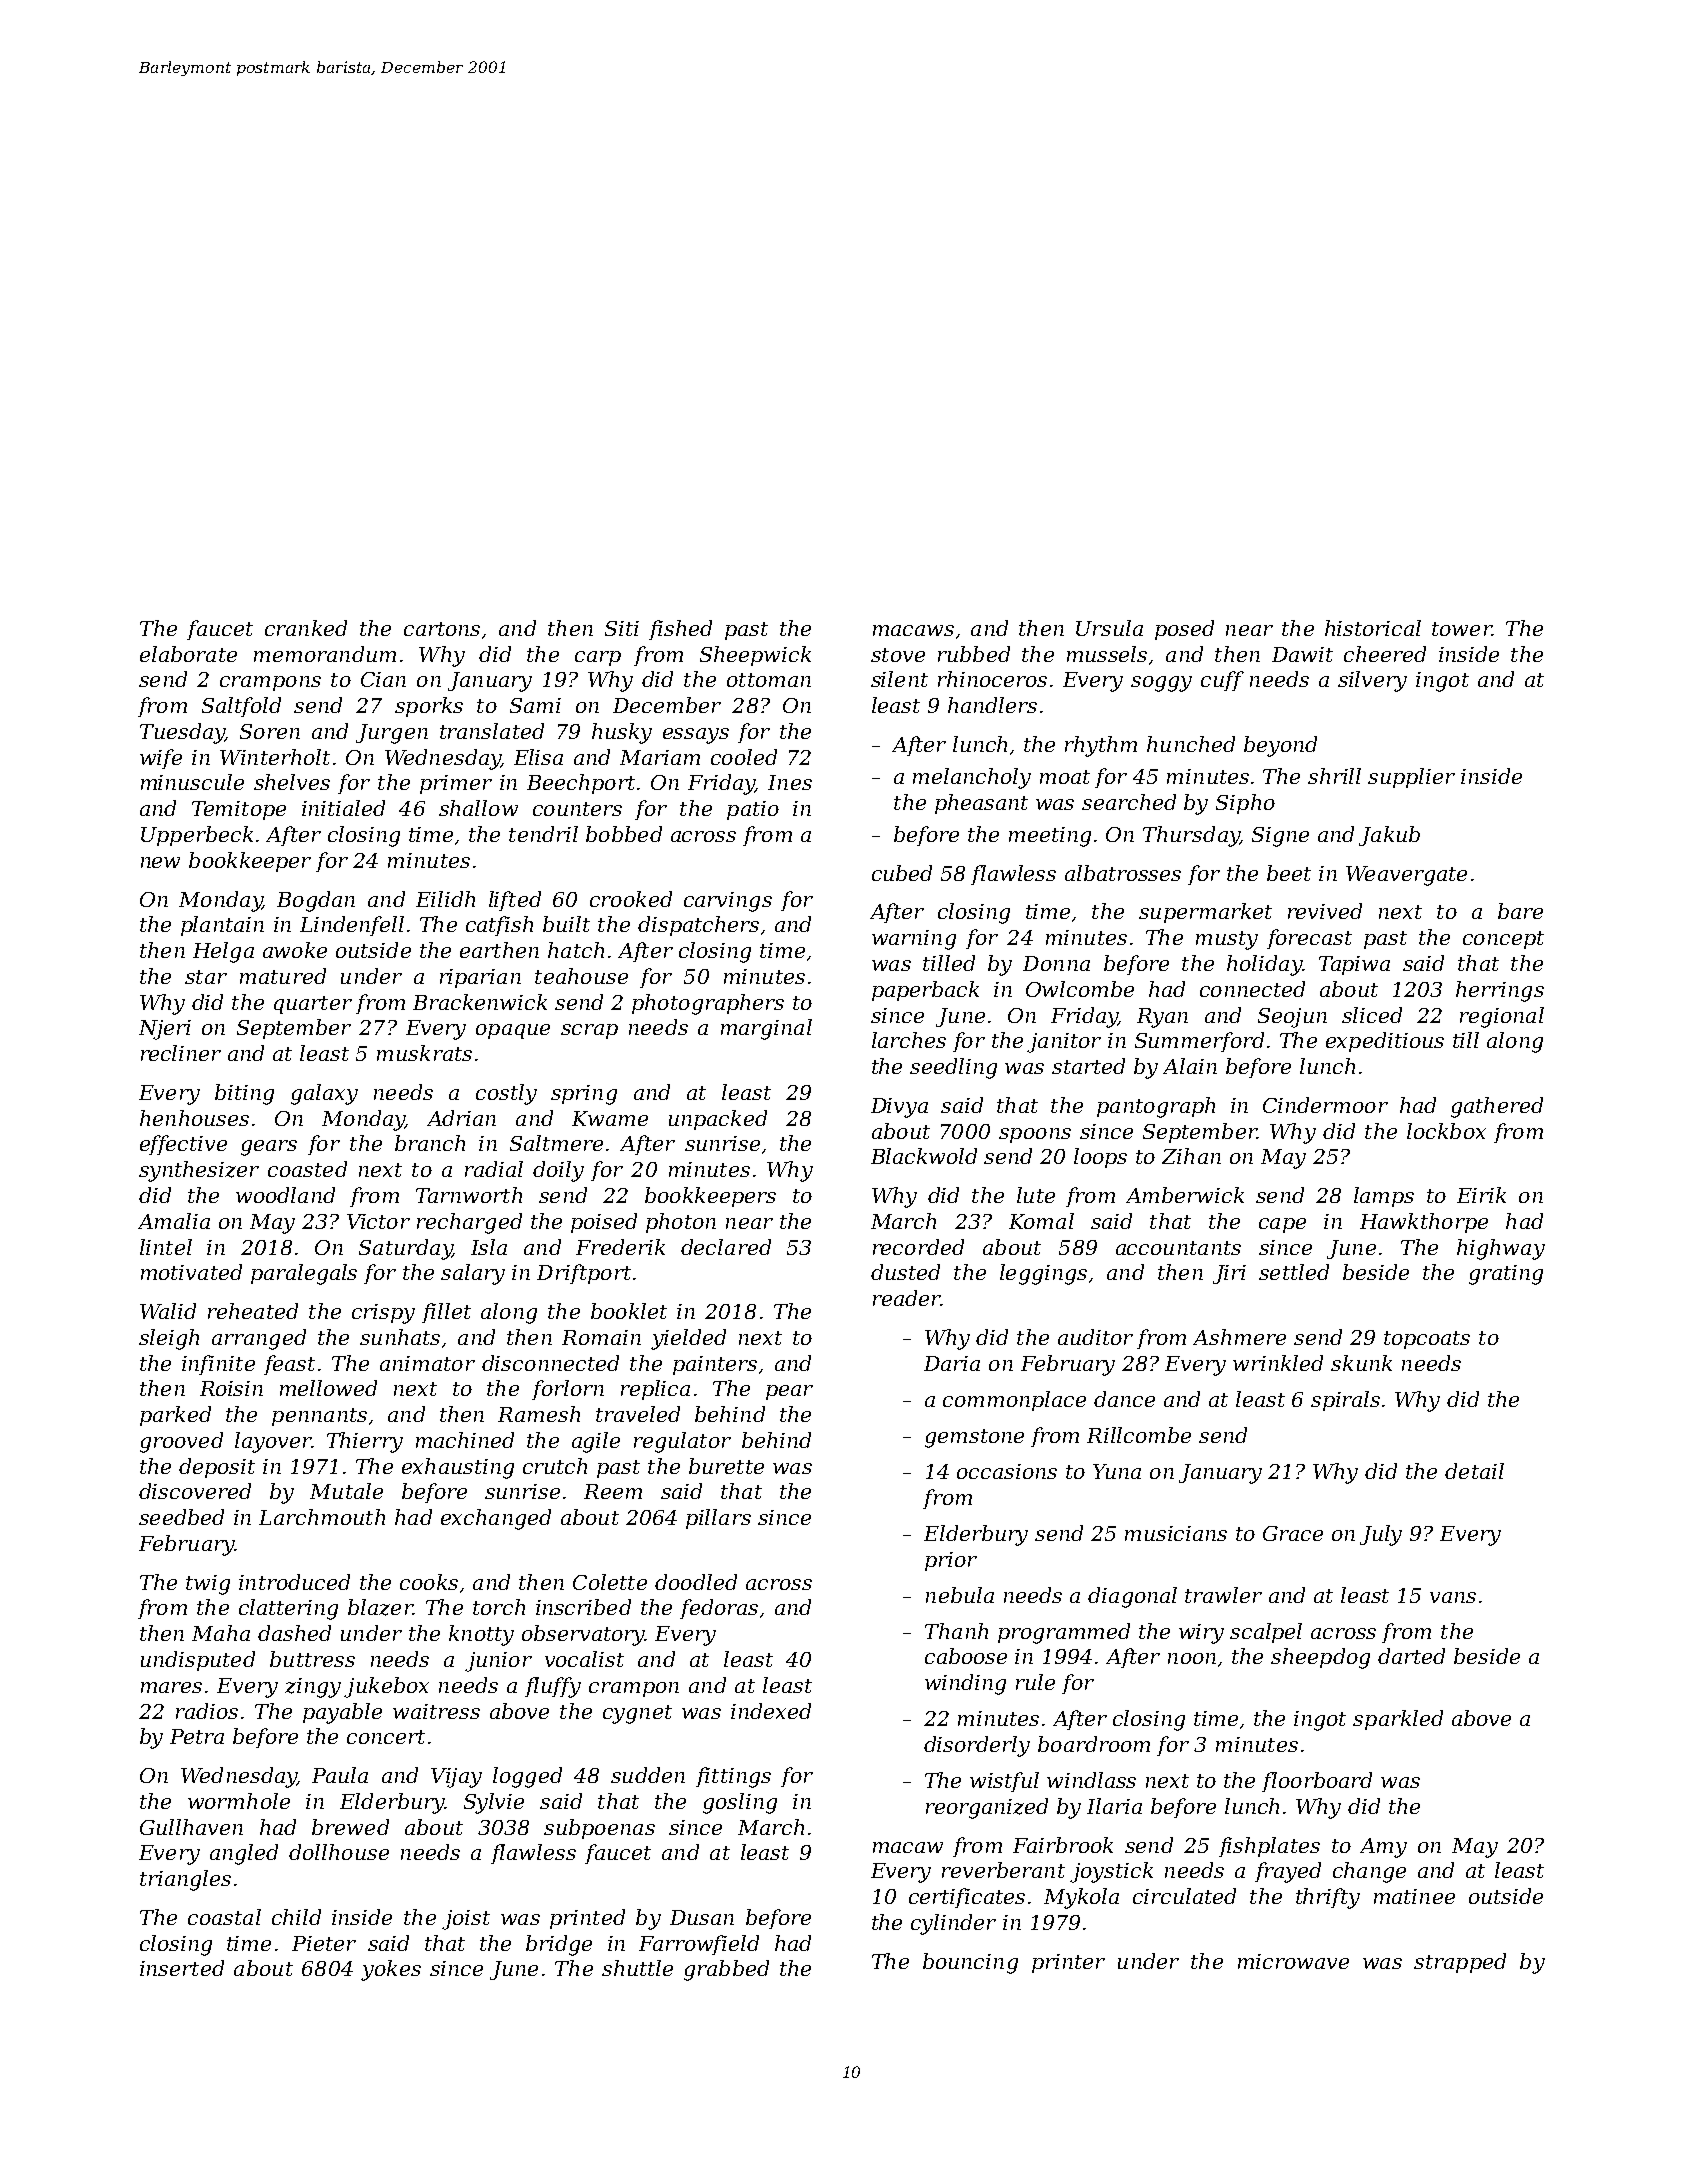 The width and height of the page is (1683, 2178). What do you see at coordinates (898, 655) in the page?
I see `stove` at bounding box center [898, 655].
